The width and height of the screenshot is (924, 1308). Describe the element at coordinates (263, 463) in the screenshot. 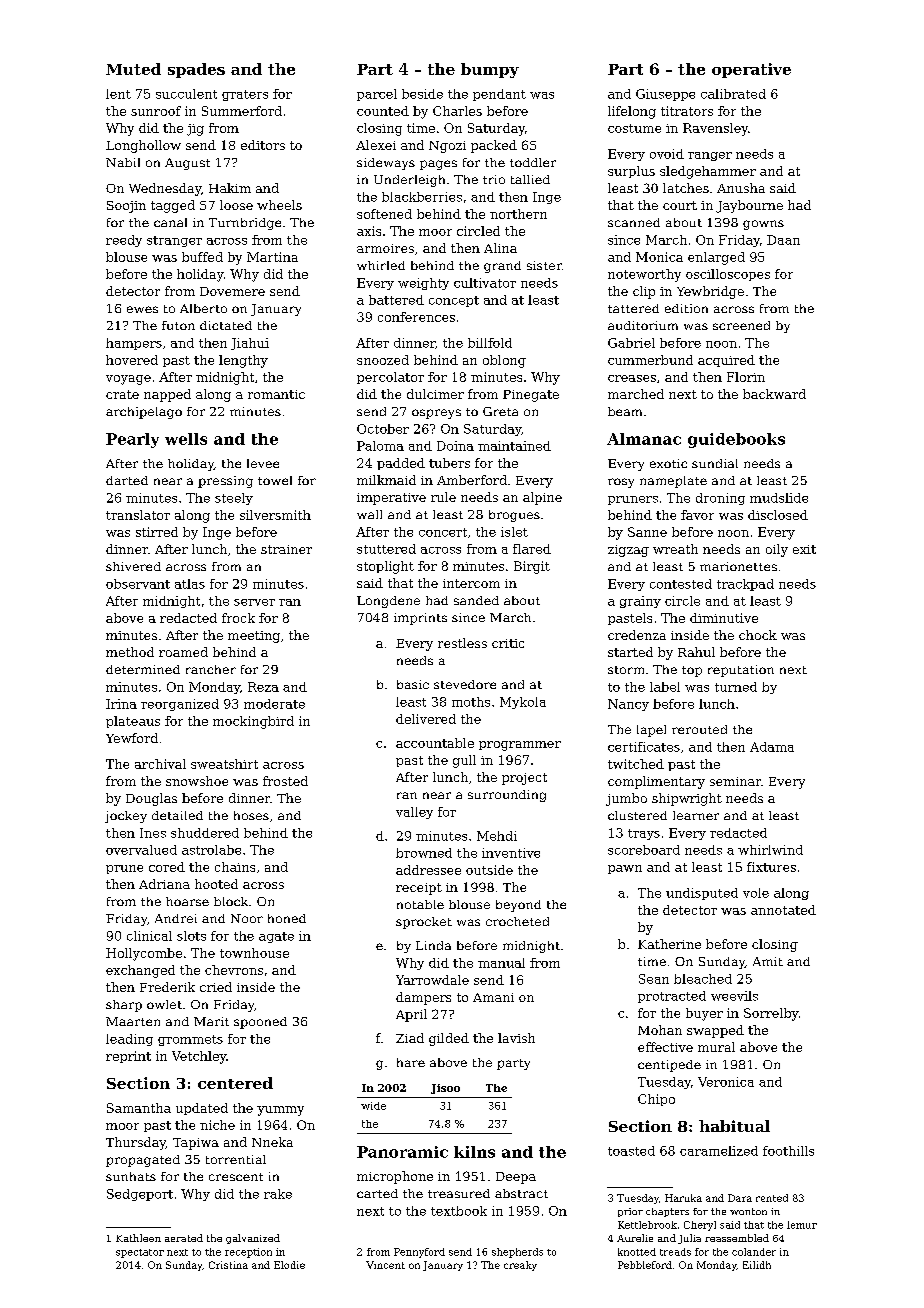

I see `levee` at that location.
